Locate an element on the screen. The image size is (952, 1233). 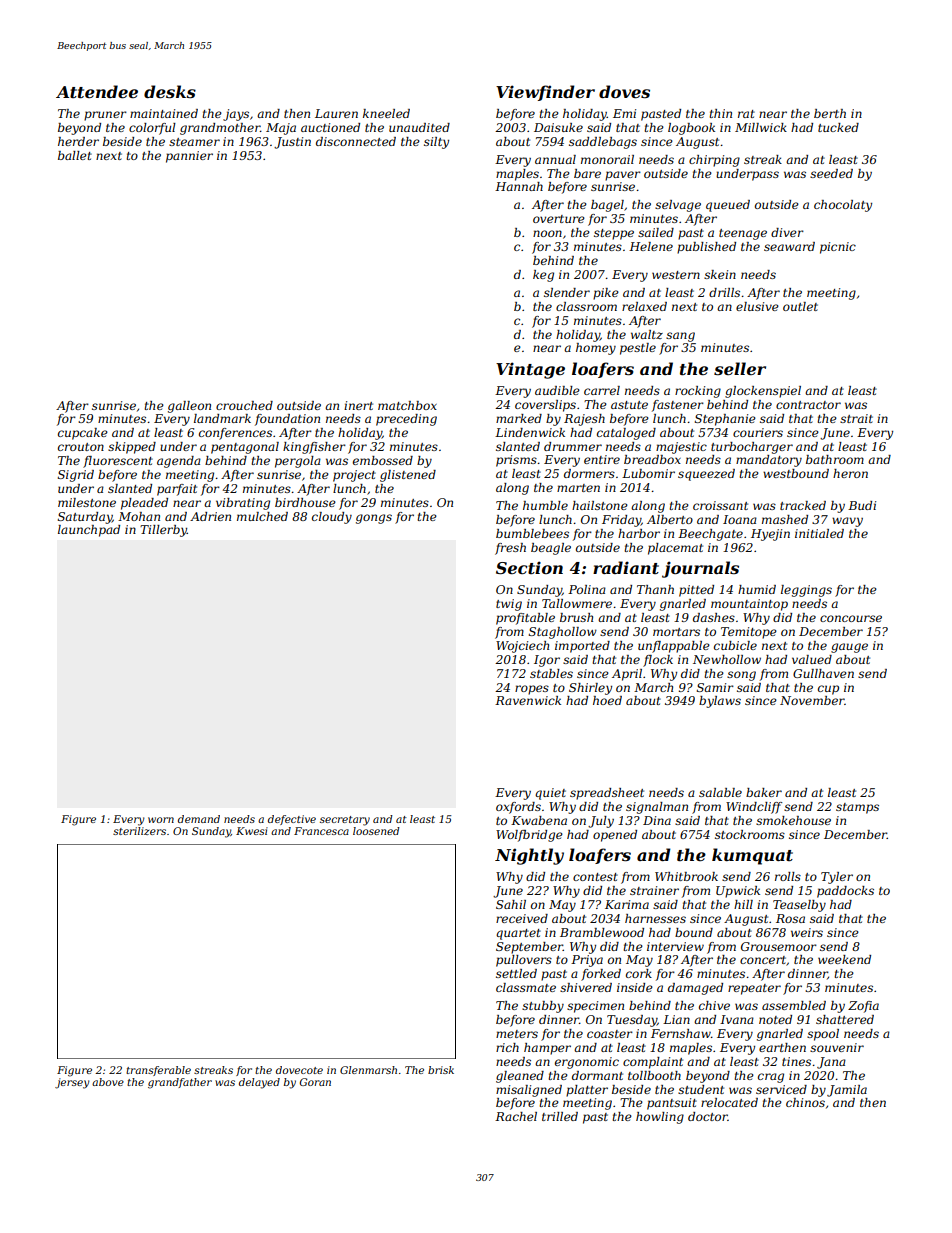
Nightly is located at coordinates (529, 856).
